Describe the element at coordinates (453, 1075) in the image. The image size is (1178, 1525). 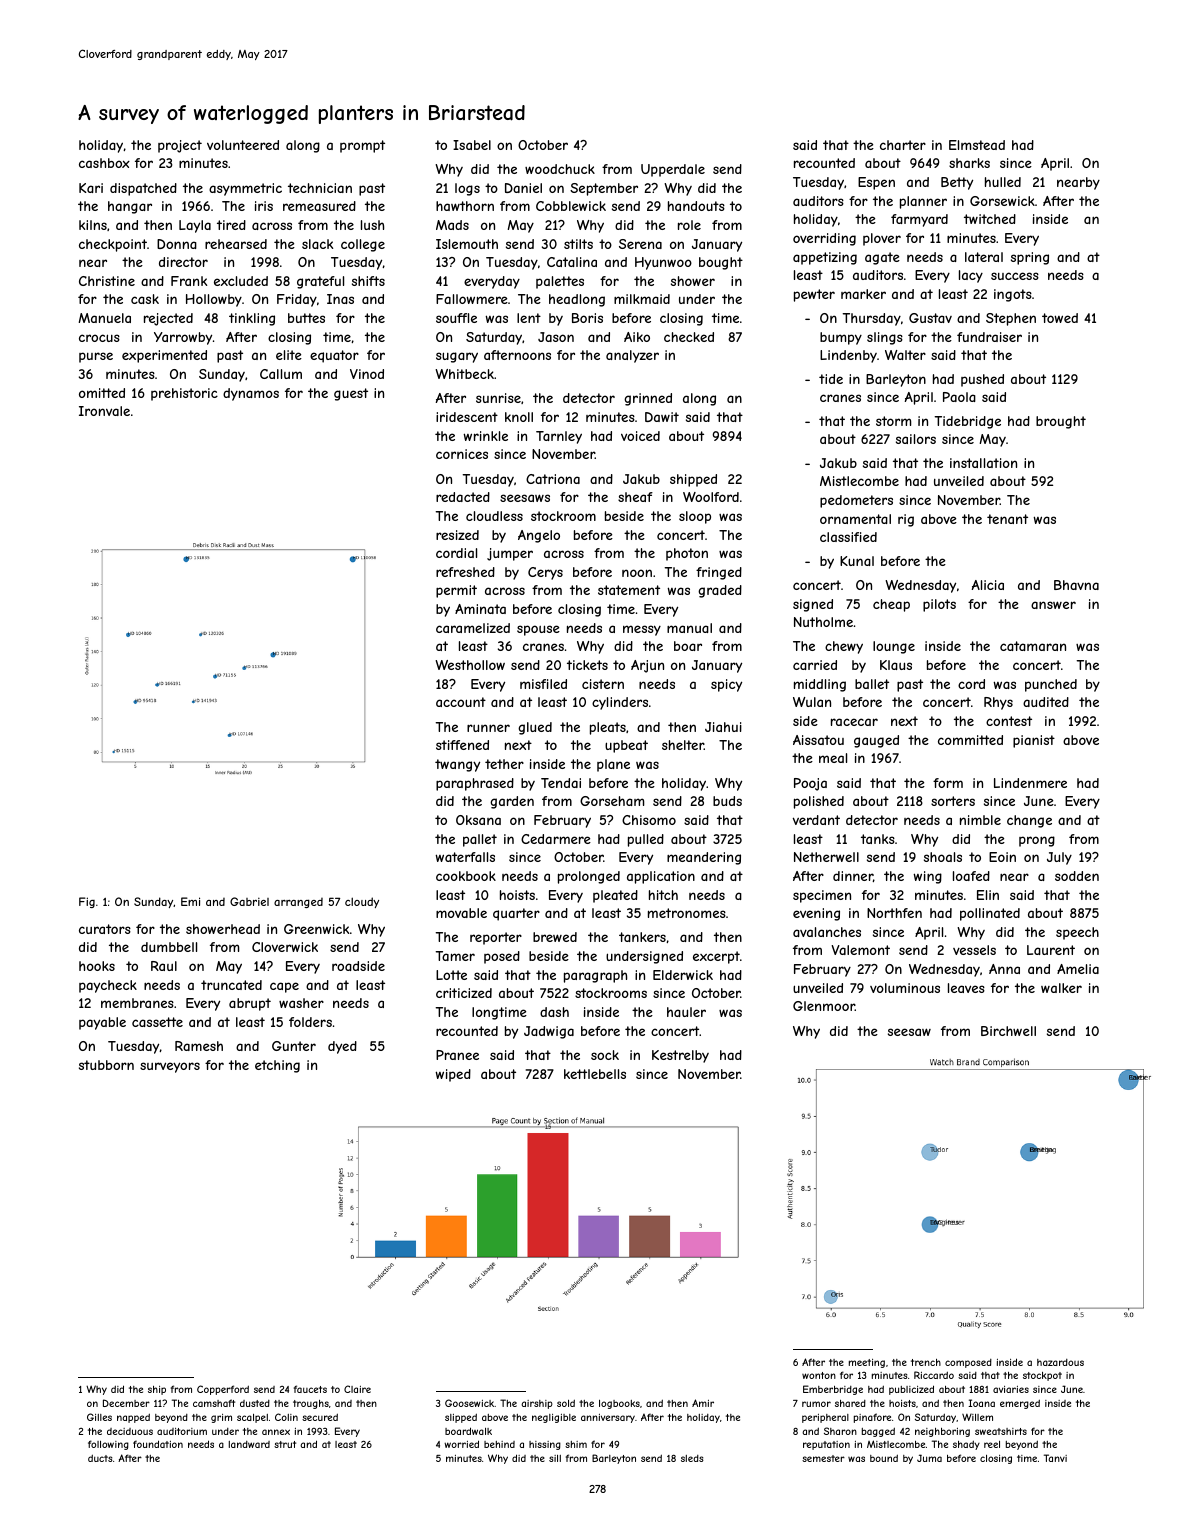
I see `wiped` at that location.
